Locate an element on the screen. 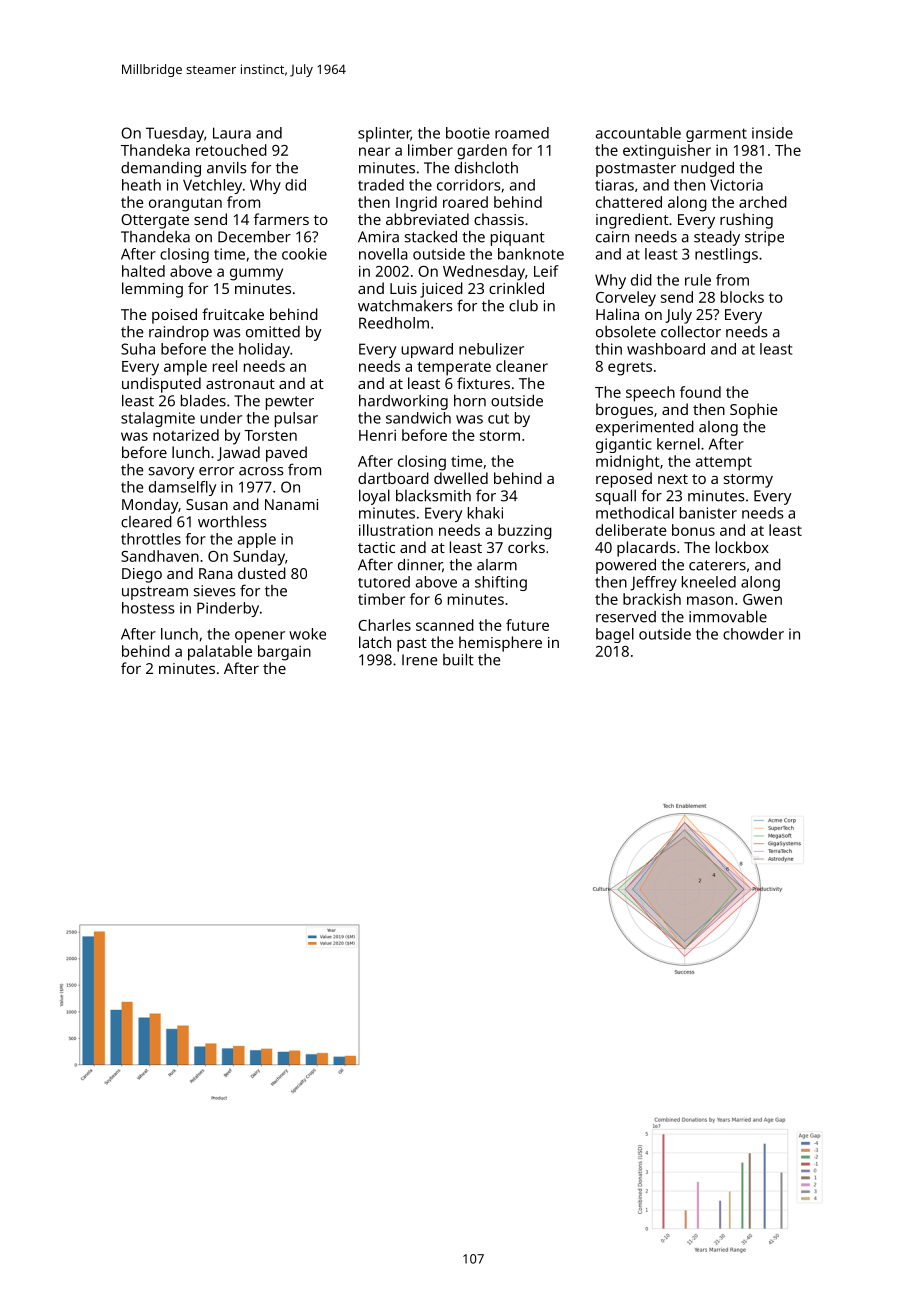  astronaut is located at coordinates (240, 384).
